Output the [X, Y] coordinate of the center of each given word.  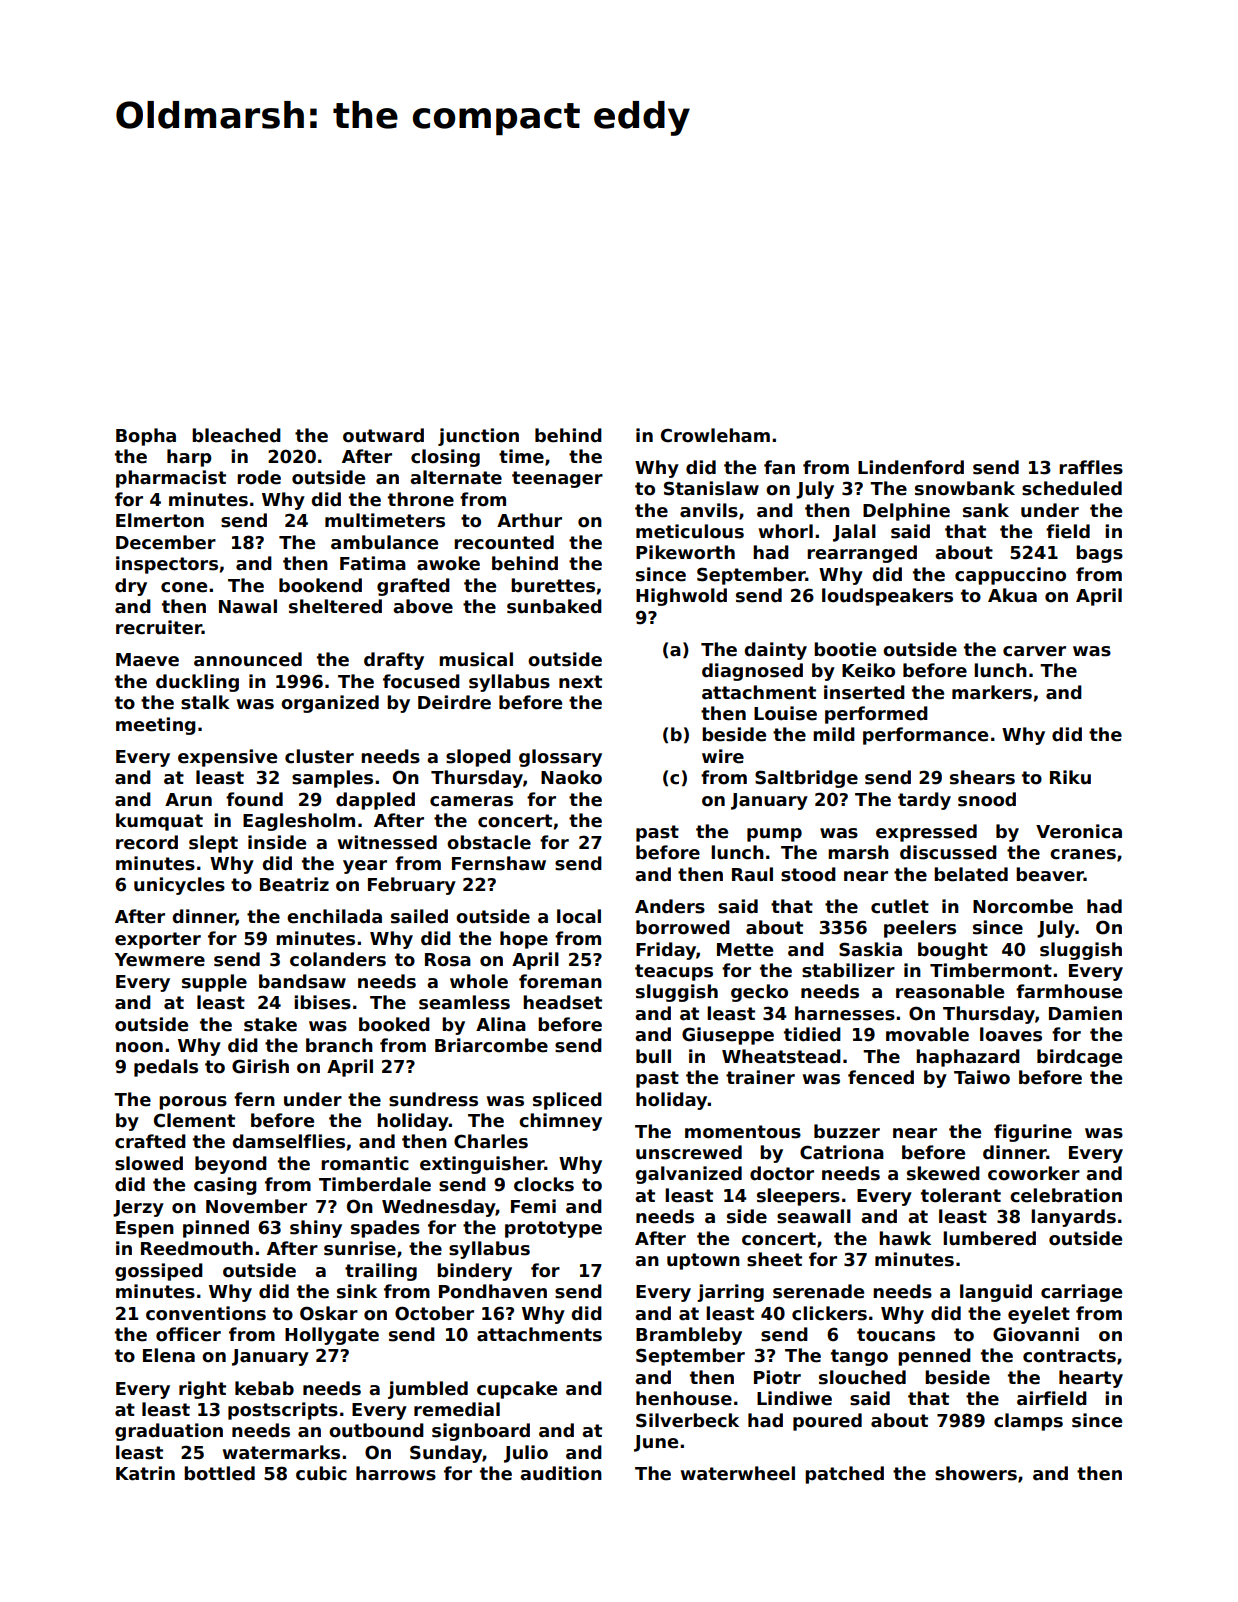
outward [383, 435]
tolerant [961, 1195]
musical [476, 659]
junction [478, 437]
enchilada [334, 916]
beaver [1050, 874]
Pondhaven [493, 1291]
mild [834, 734]
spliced [567, 1101]
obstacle [489, 842]
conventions [206, 1313]
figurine [1033, 1133]
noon [139, 1047]
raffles [1091, 467]
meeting [156, 726]
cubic [321, 1473]
